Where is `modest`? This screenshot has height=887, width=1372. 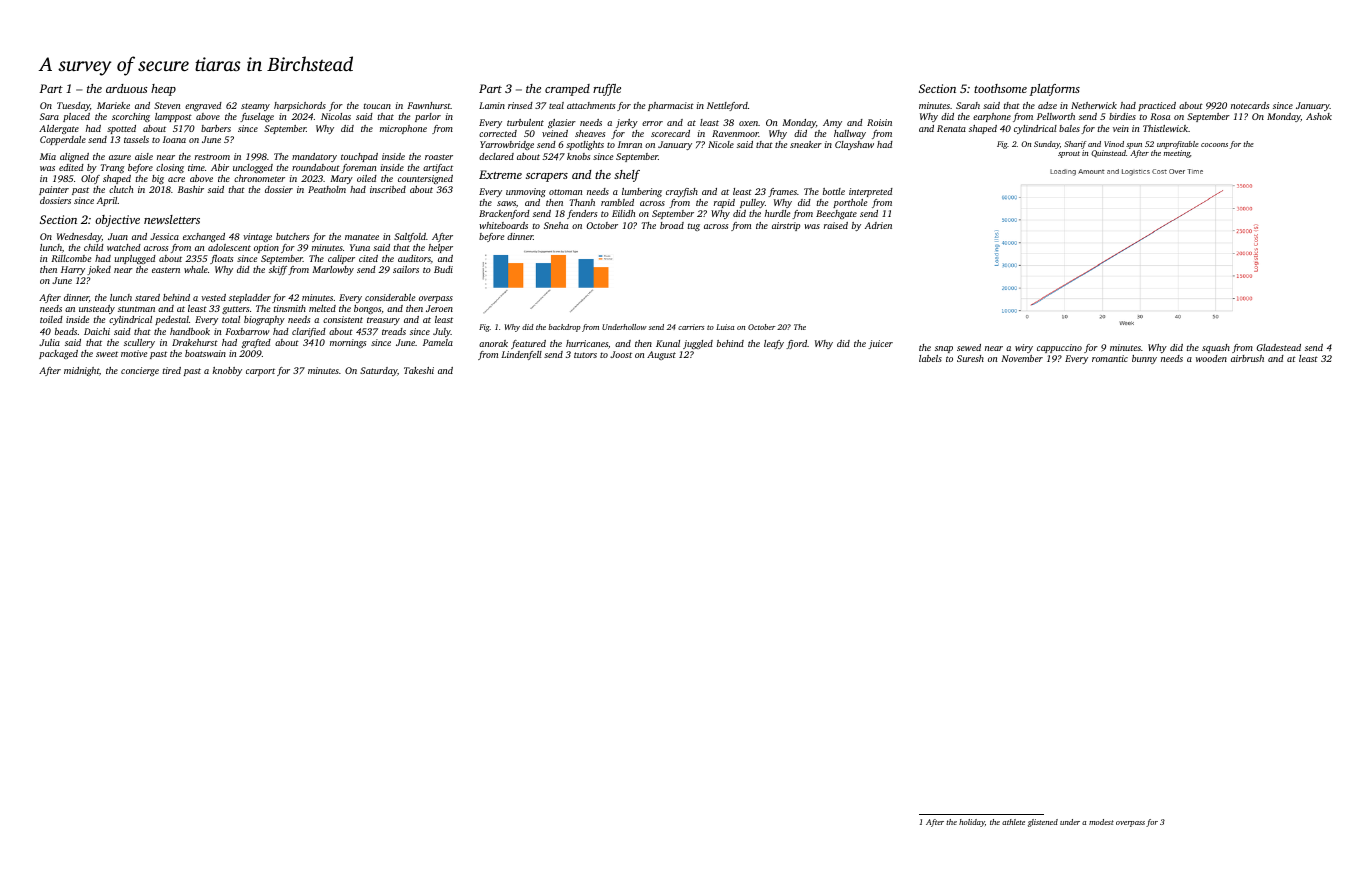 modest is located at coordinates (1101, 822).
